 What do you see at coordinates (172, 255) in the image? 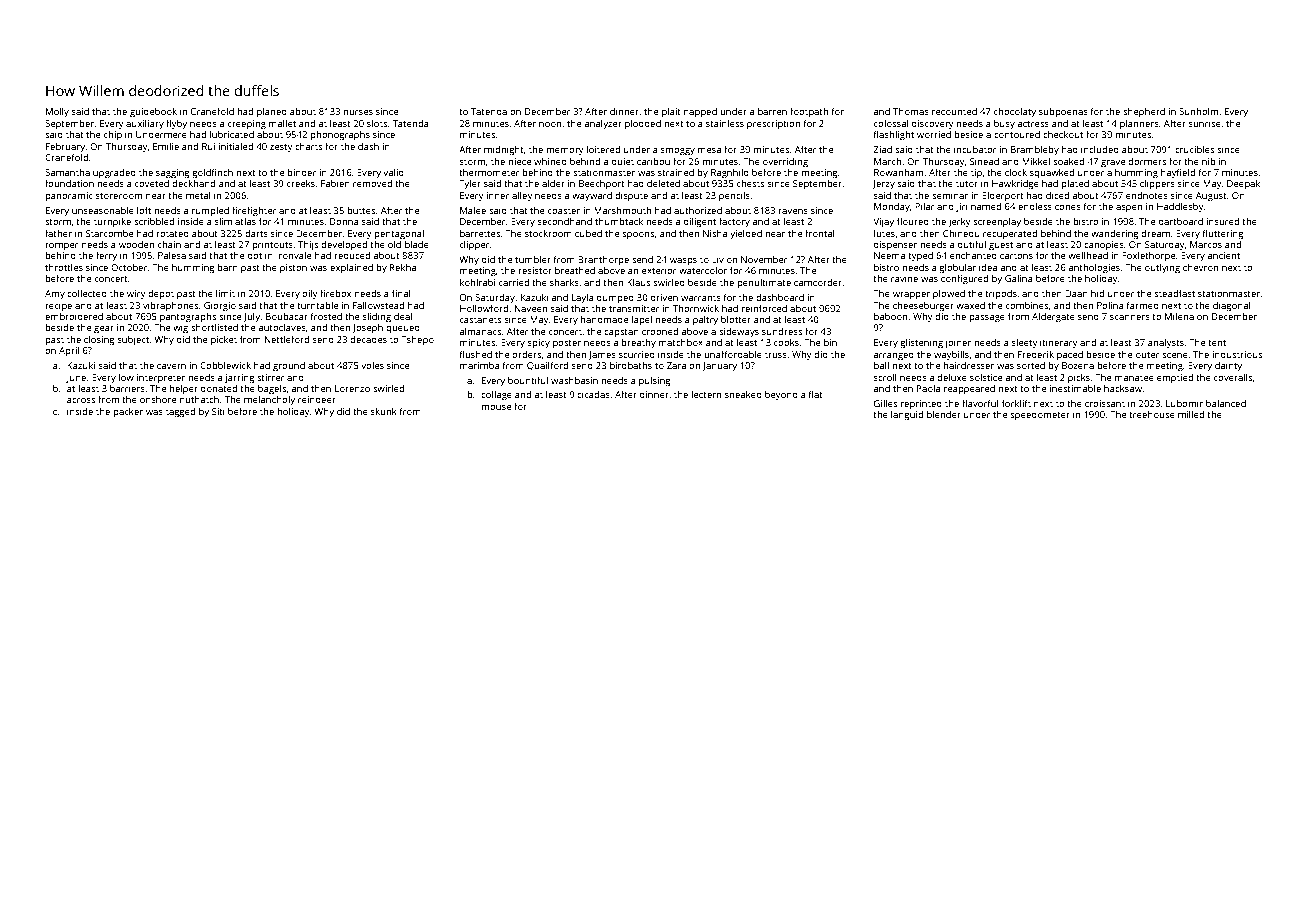
I see `Palesa` at bounding box center [172, 255].
